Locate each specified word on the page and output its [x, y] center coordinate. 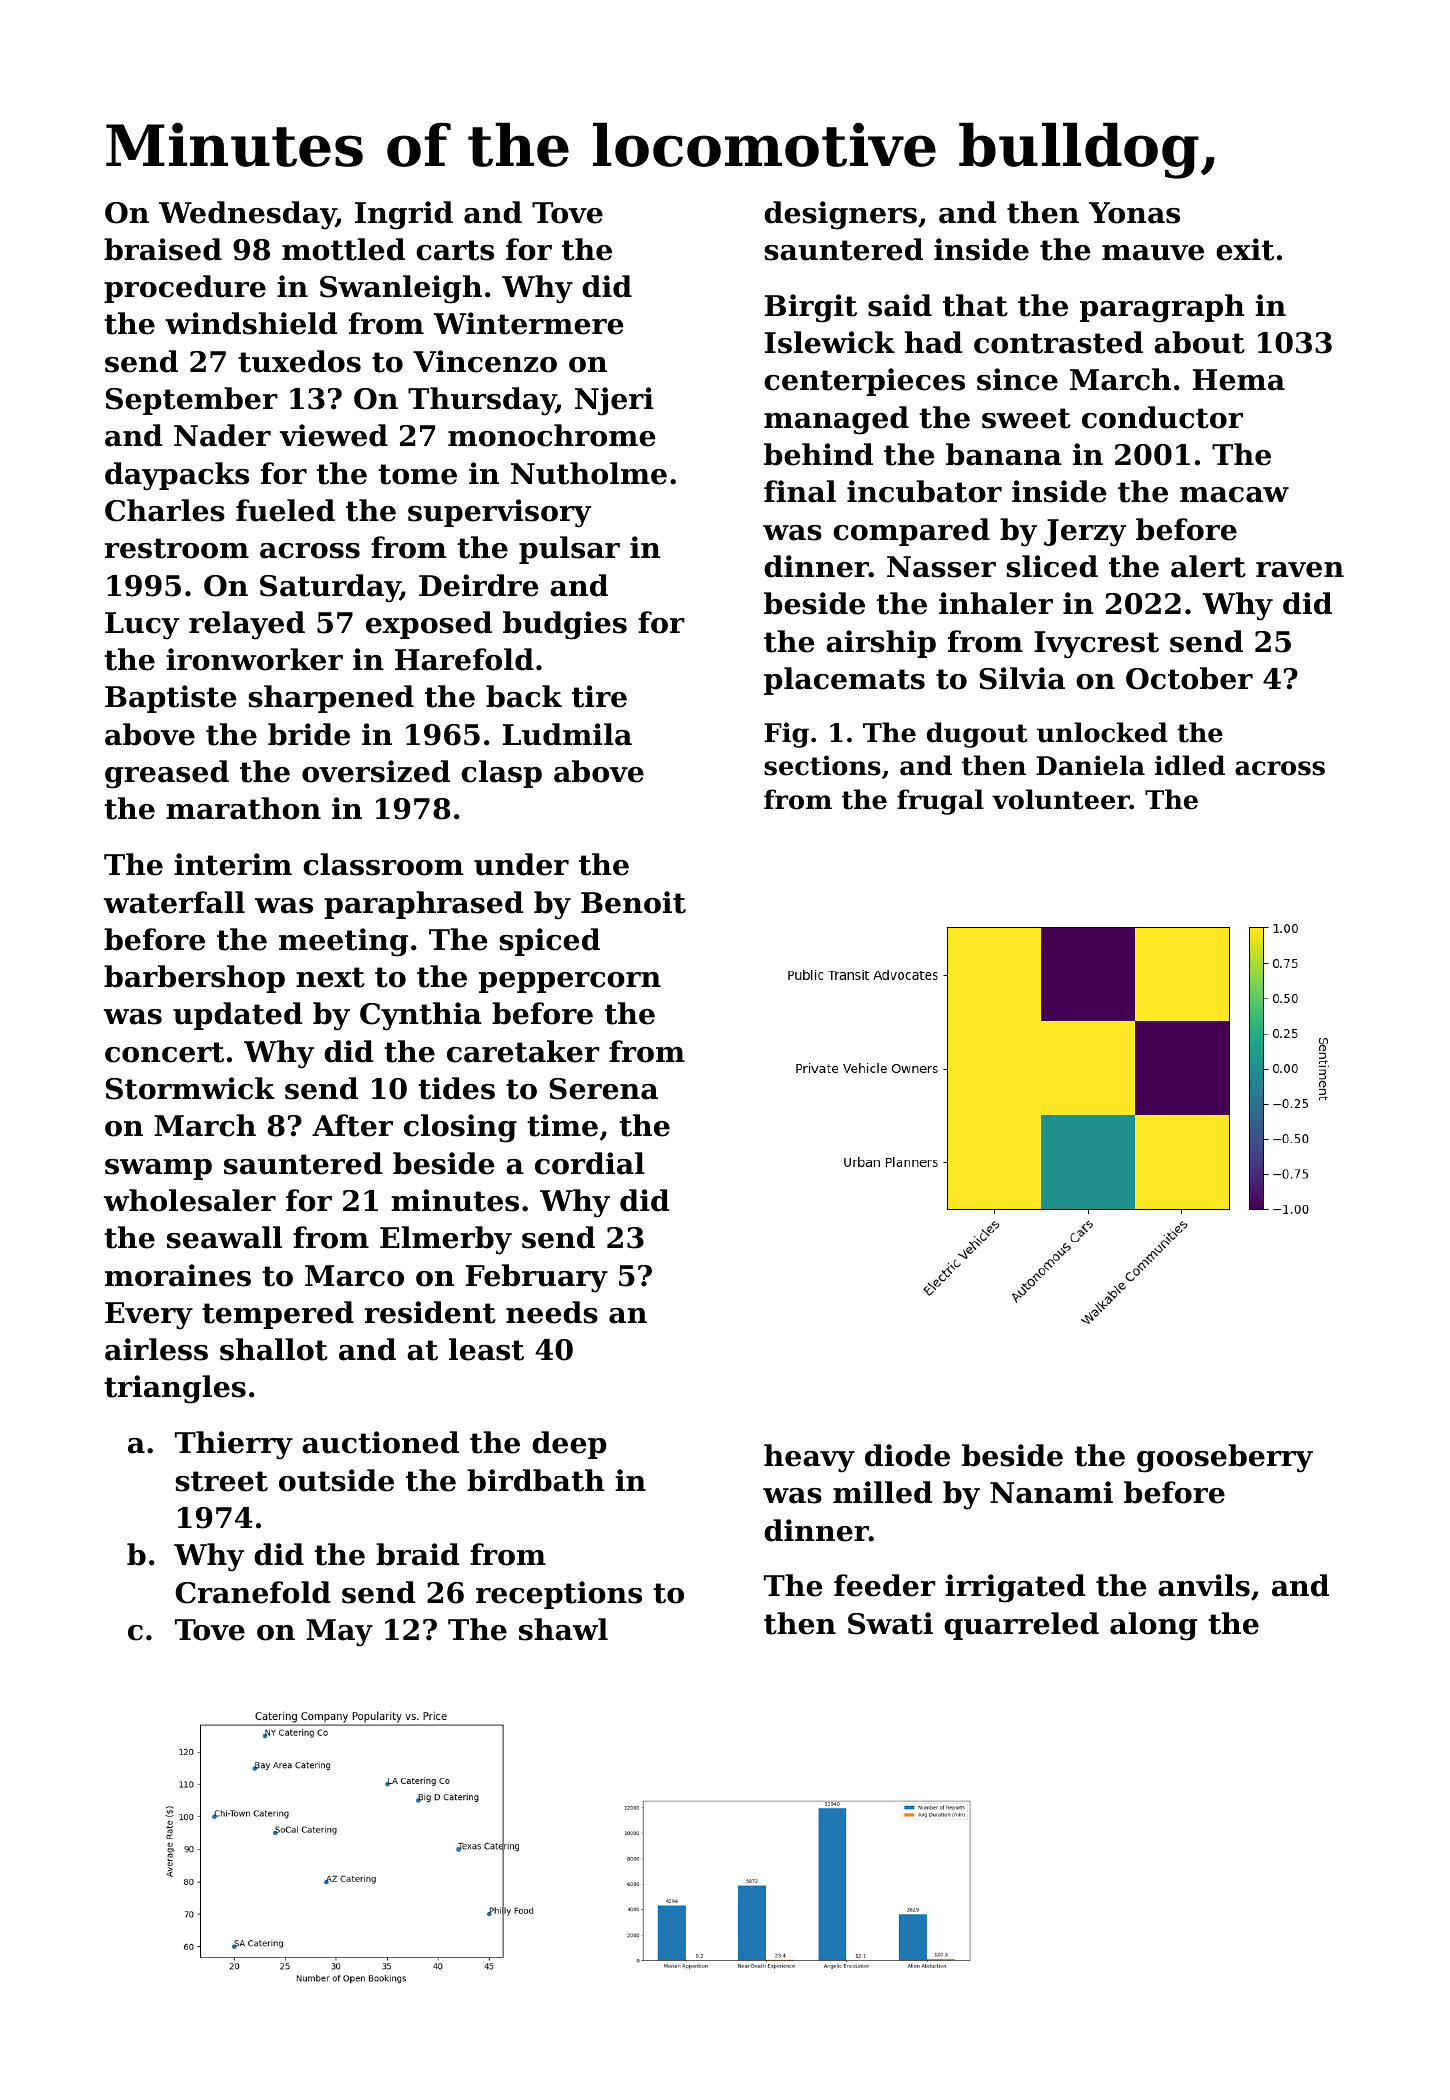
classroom [383, 864]
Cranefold [253, 1592]
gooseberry [1225, 1458]
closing [460, 1128]
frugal [940, 802]
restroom [177, 548]
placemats [844, 681]
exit [1245, 249]
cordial [590, 1163]
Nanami [1051, 1492]
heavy [809, 1458]
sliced [1052, 566]
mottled [343, 249]
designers [840, 215]
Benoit [633, 902]
